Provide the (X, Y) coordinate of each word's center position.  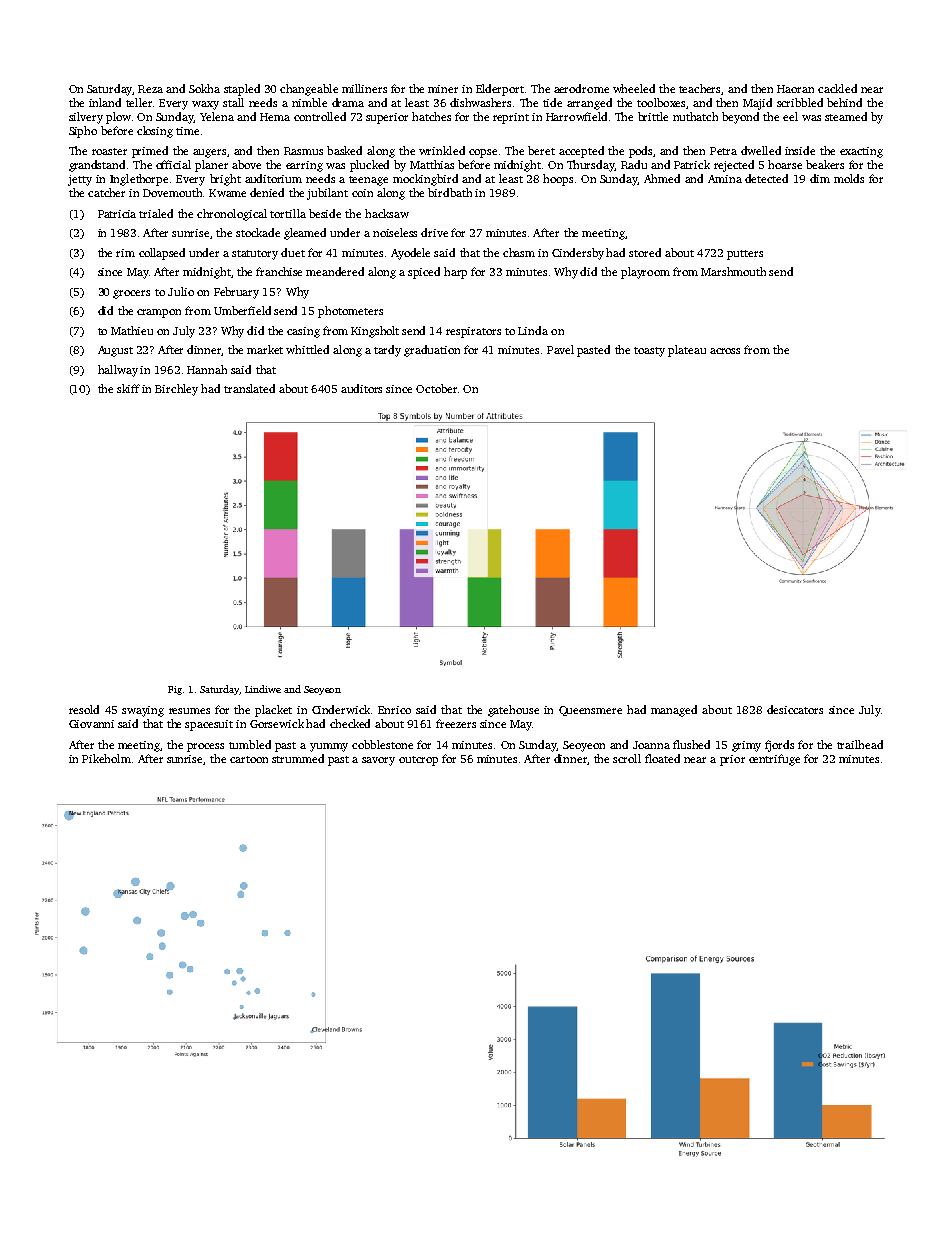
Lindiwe (263, 689)
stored (645, 252)
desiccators (795, 709)
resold (84, 709)
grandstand (97, 166)
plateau (687, 351)
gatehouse (513, 711)
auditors (361, 388)
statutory (255, 255)
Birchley (176, 390)
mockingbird (425, 180)
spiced (424, 273)
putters (745, 255)
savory (378, 761)
